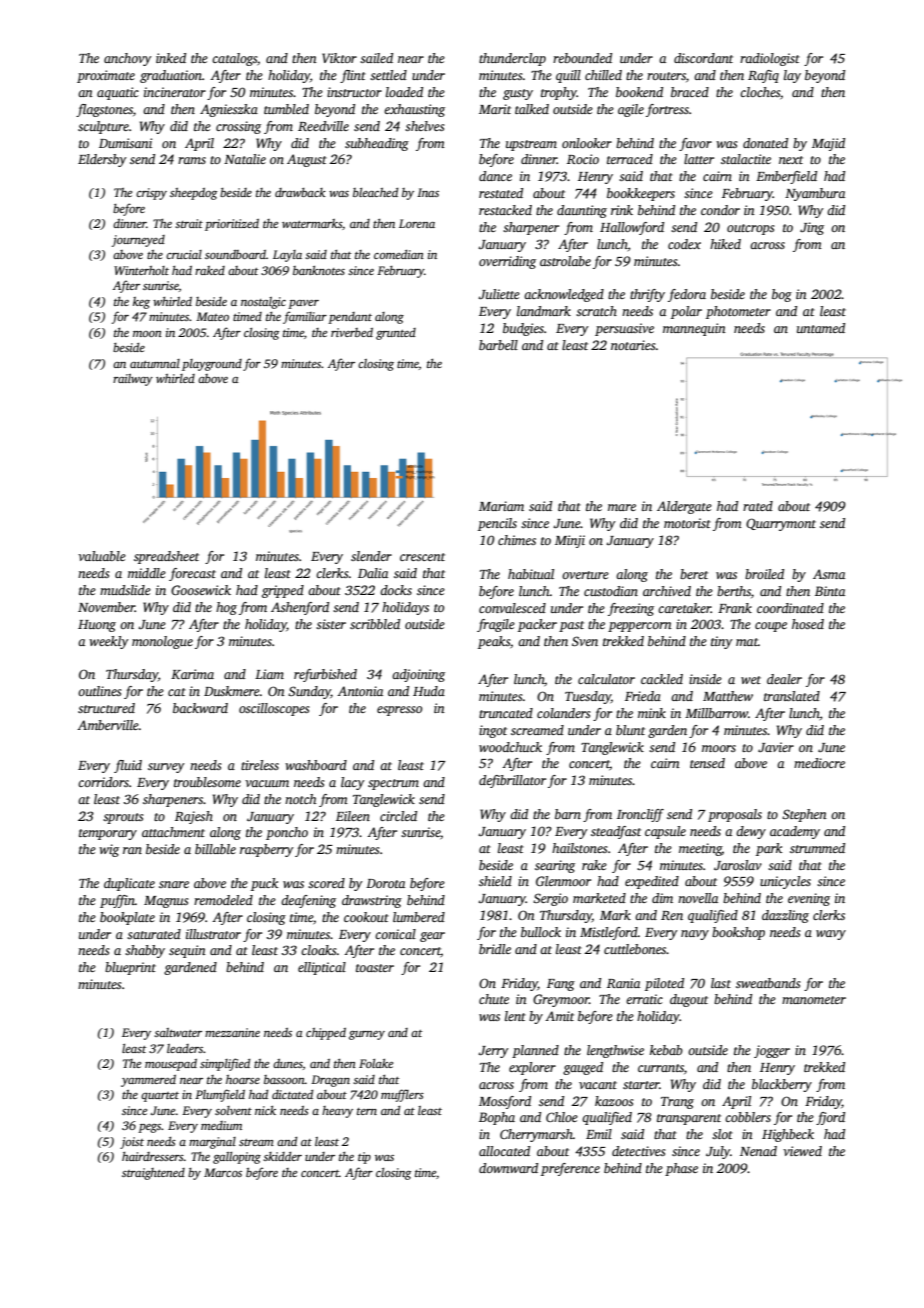 The height and width of the page is (1308, 924). Describe the element at coordinates (171, 1065) in the page. I see `mousepad` at that location.
